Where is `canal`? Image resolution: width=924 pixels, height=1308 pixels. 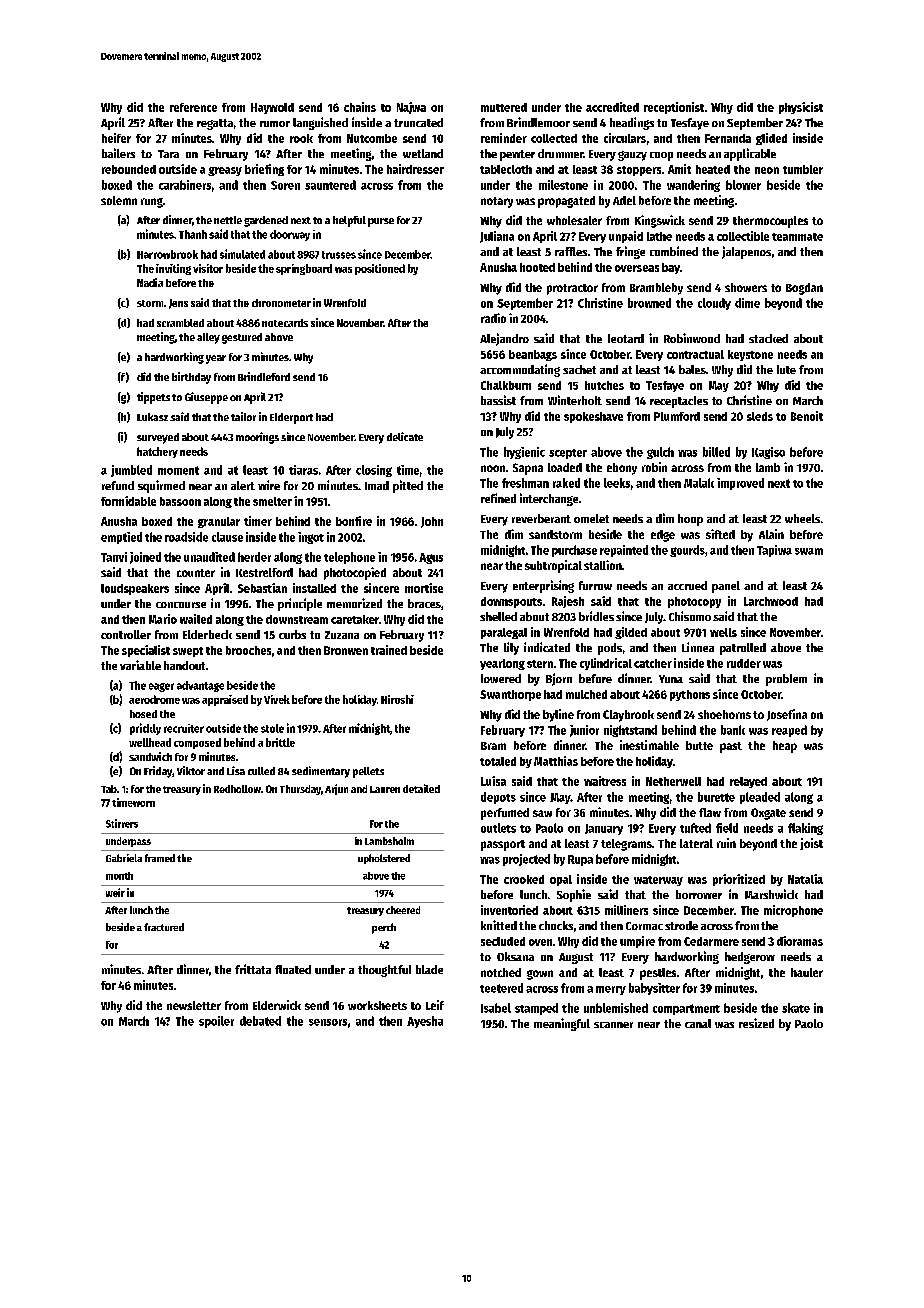 canal is located at coordinates (698, 1023).
